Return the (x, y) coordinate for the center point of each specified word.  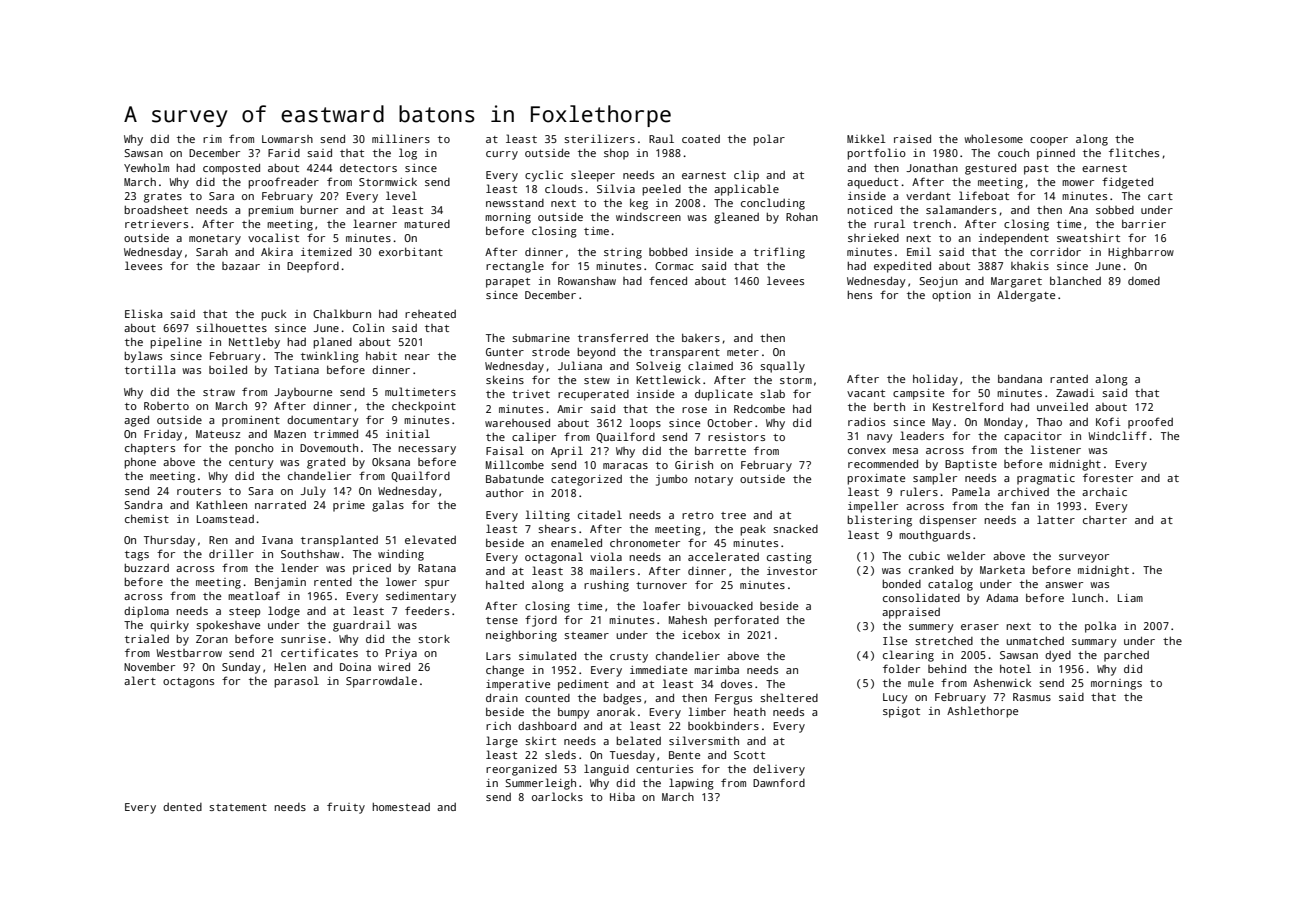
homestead (401, 807)
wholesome (993, 138)
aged (136, 421)
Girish (694, 465)
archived (1023, 492)
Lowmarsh (287, 139)
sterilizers (599, 138)
